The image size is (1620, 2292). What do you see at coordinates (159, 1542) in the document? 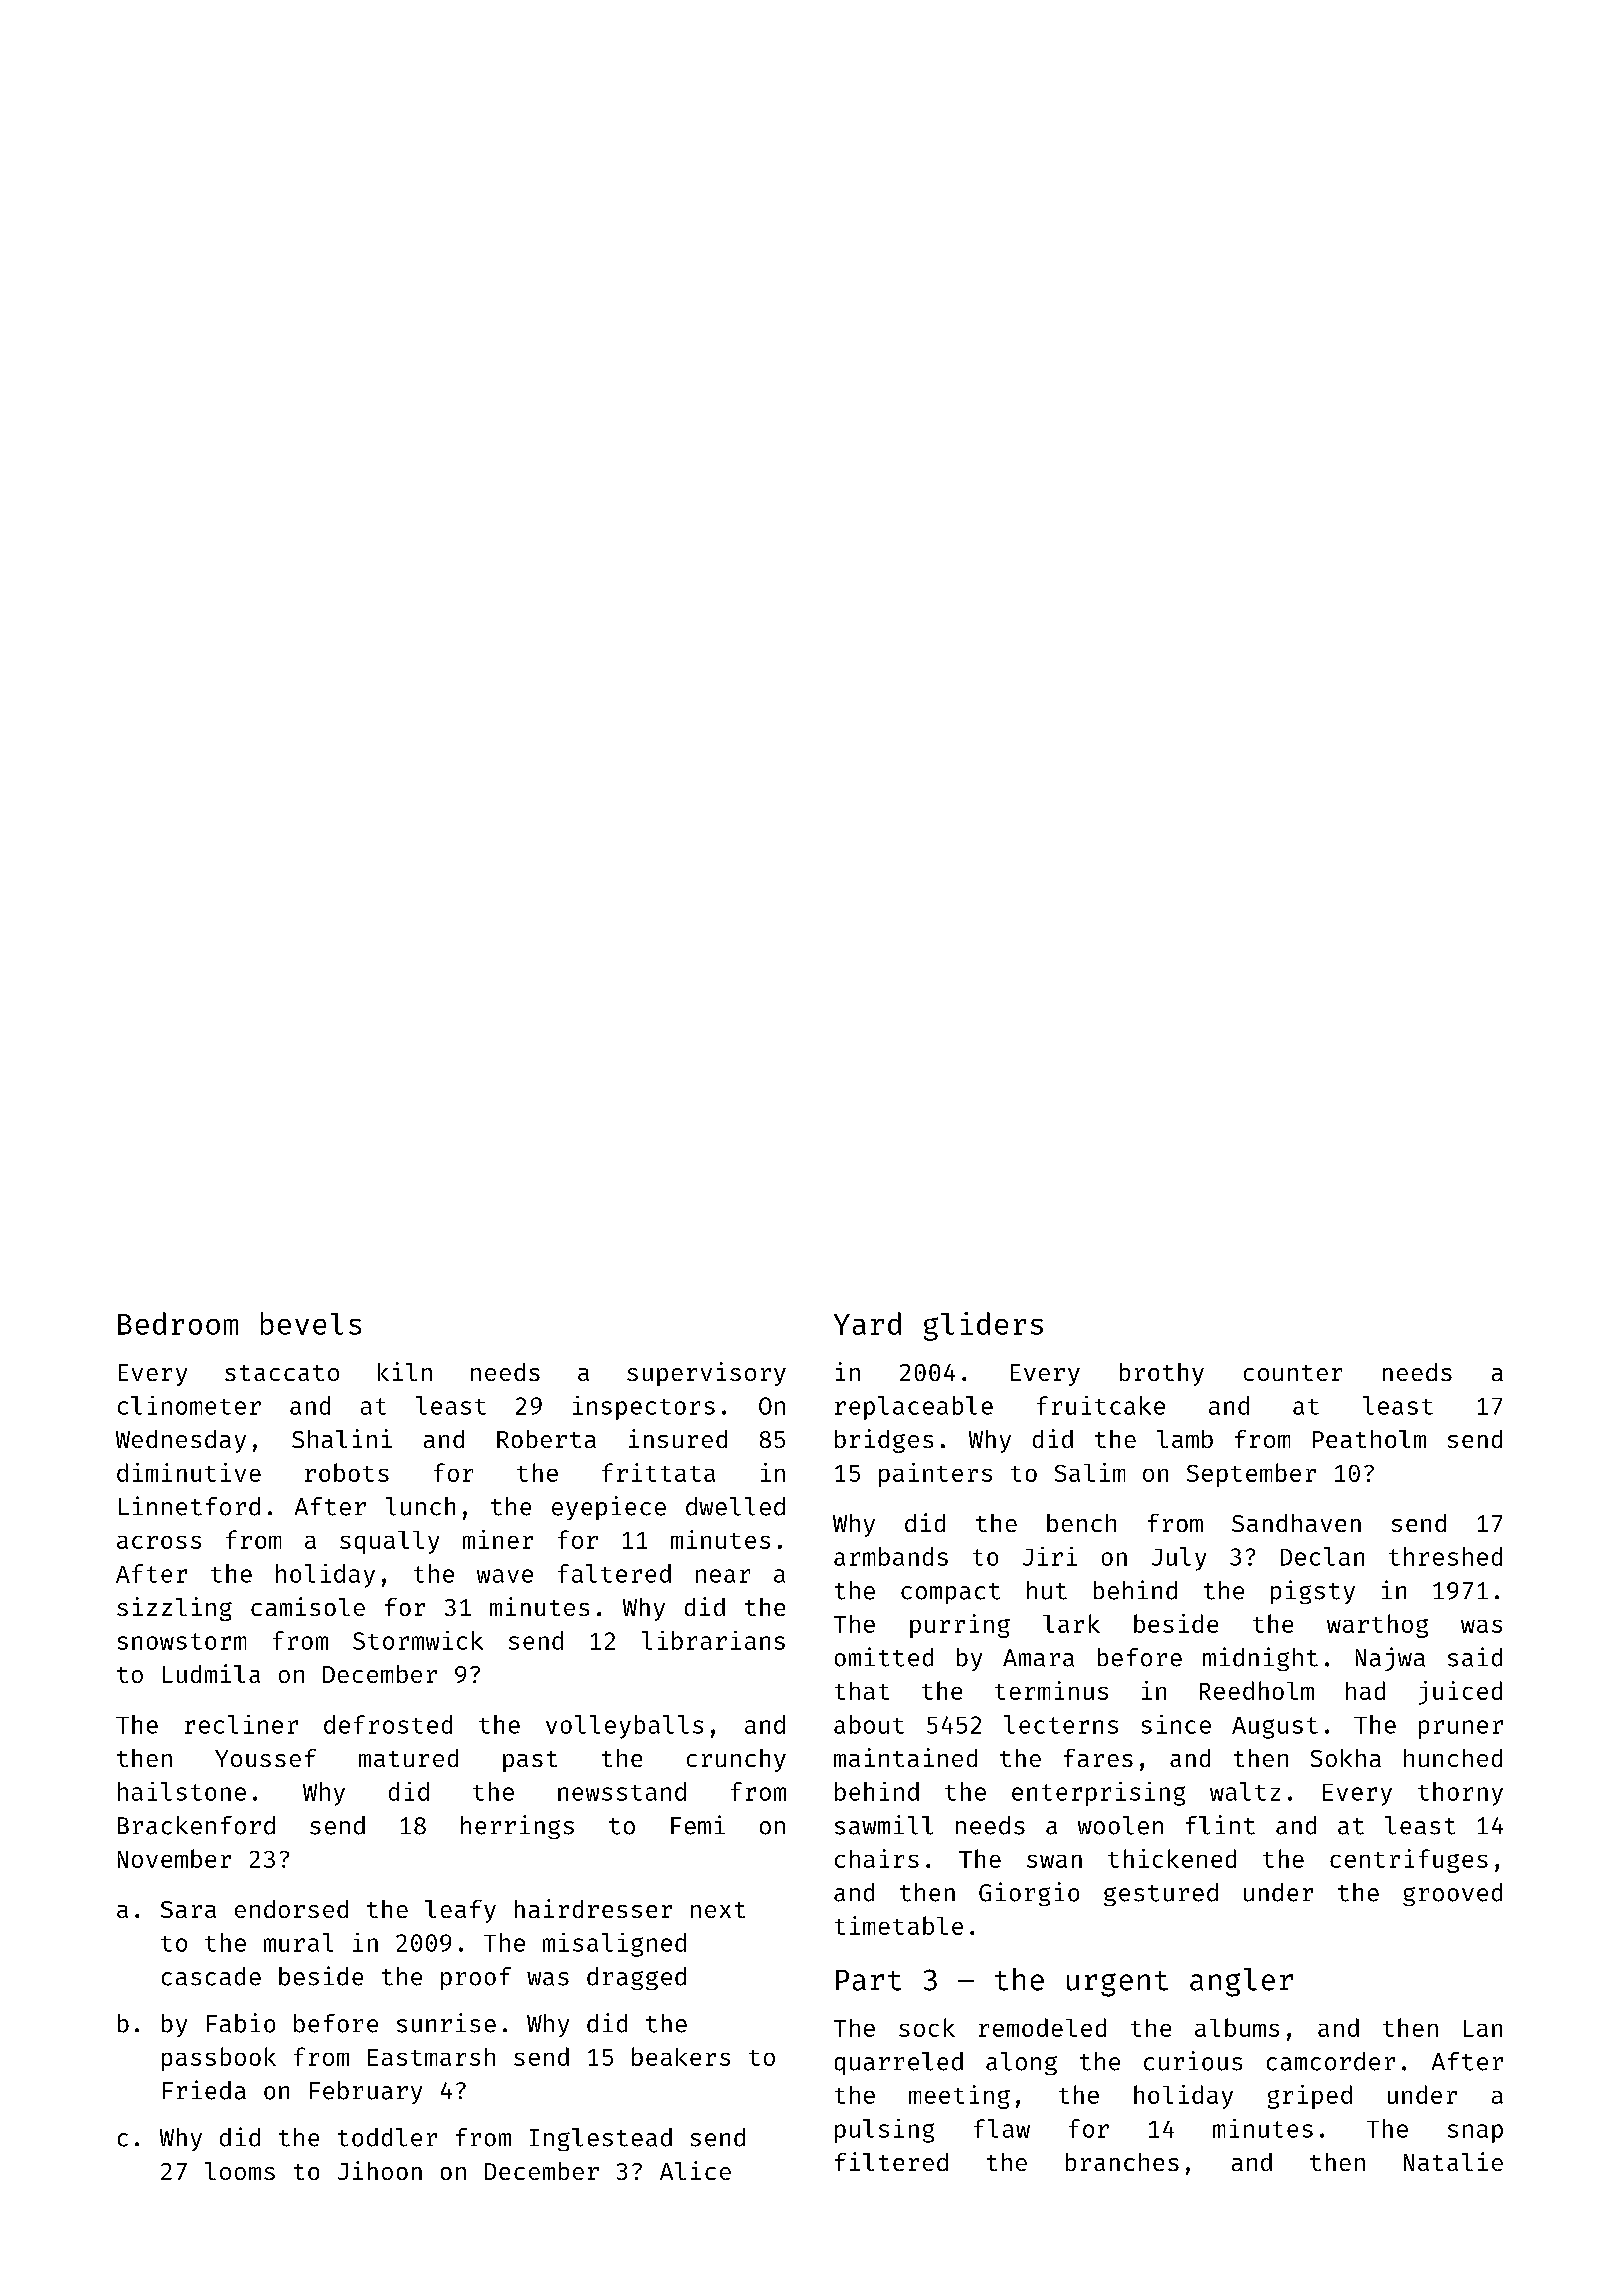
I see `across` at bounding box center [159, 1542].
